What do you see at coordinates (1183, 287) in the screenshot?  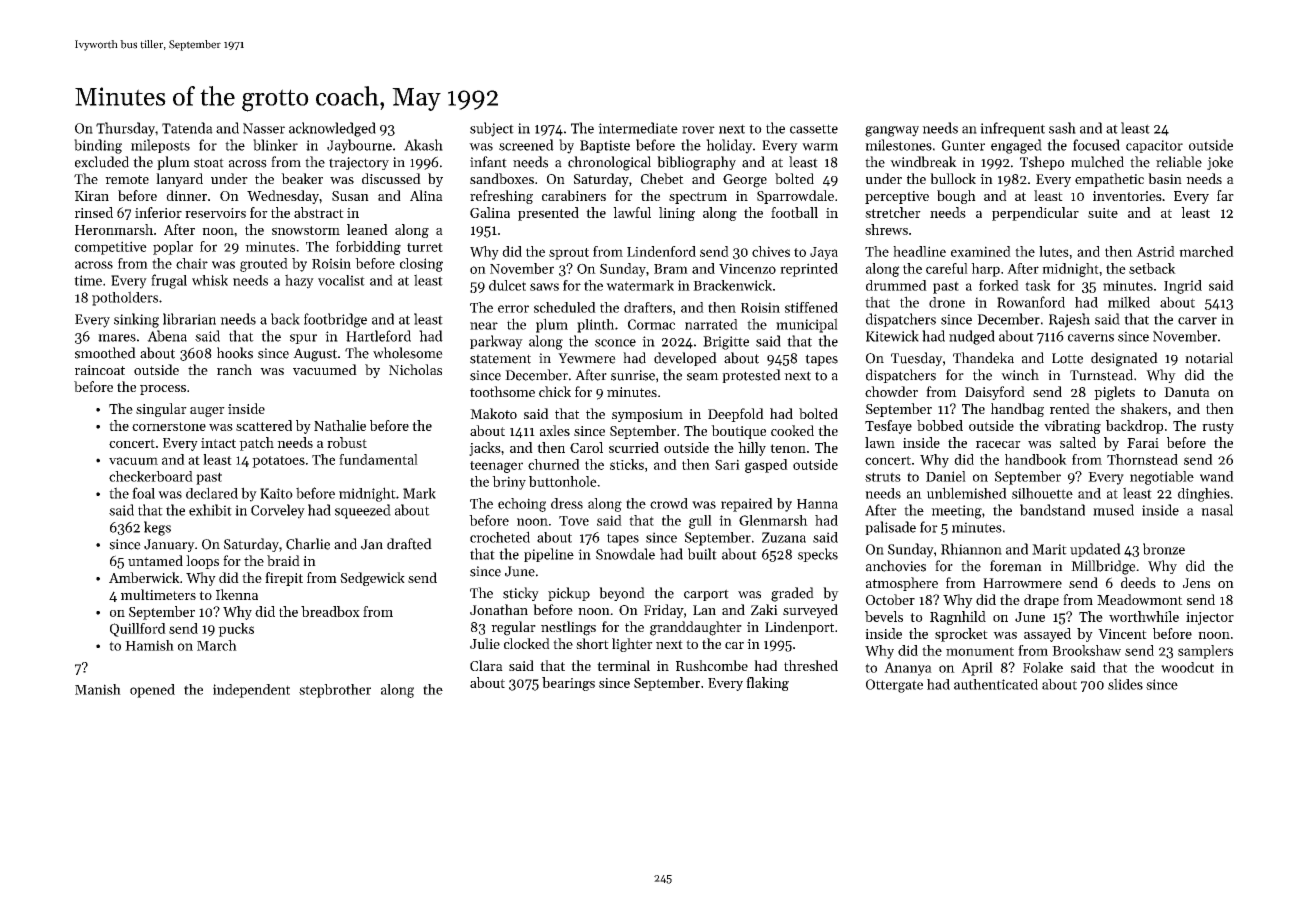 I see `Ingrid` at bounding box center [1183, 287].
